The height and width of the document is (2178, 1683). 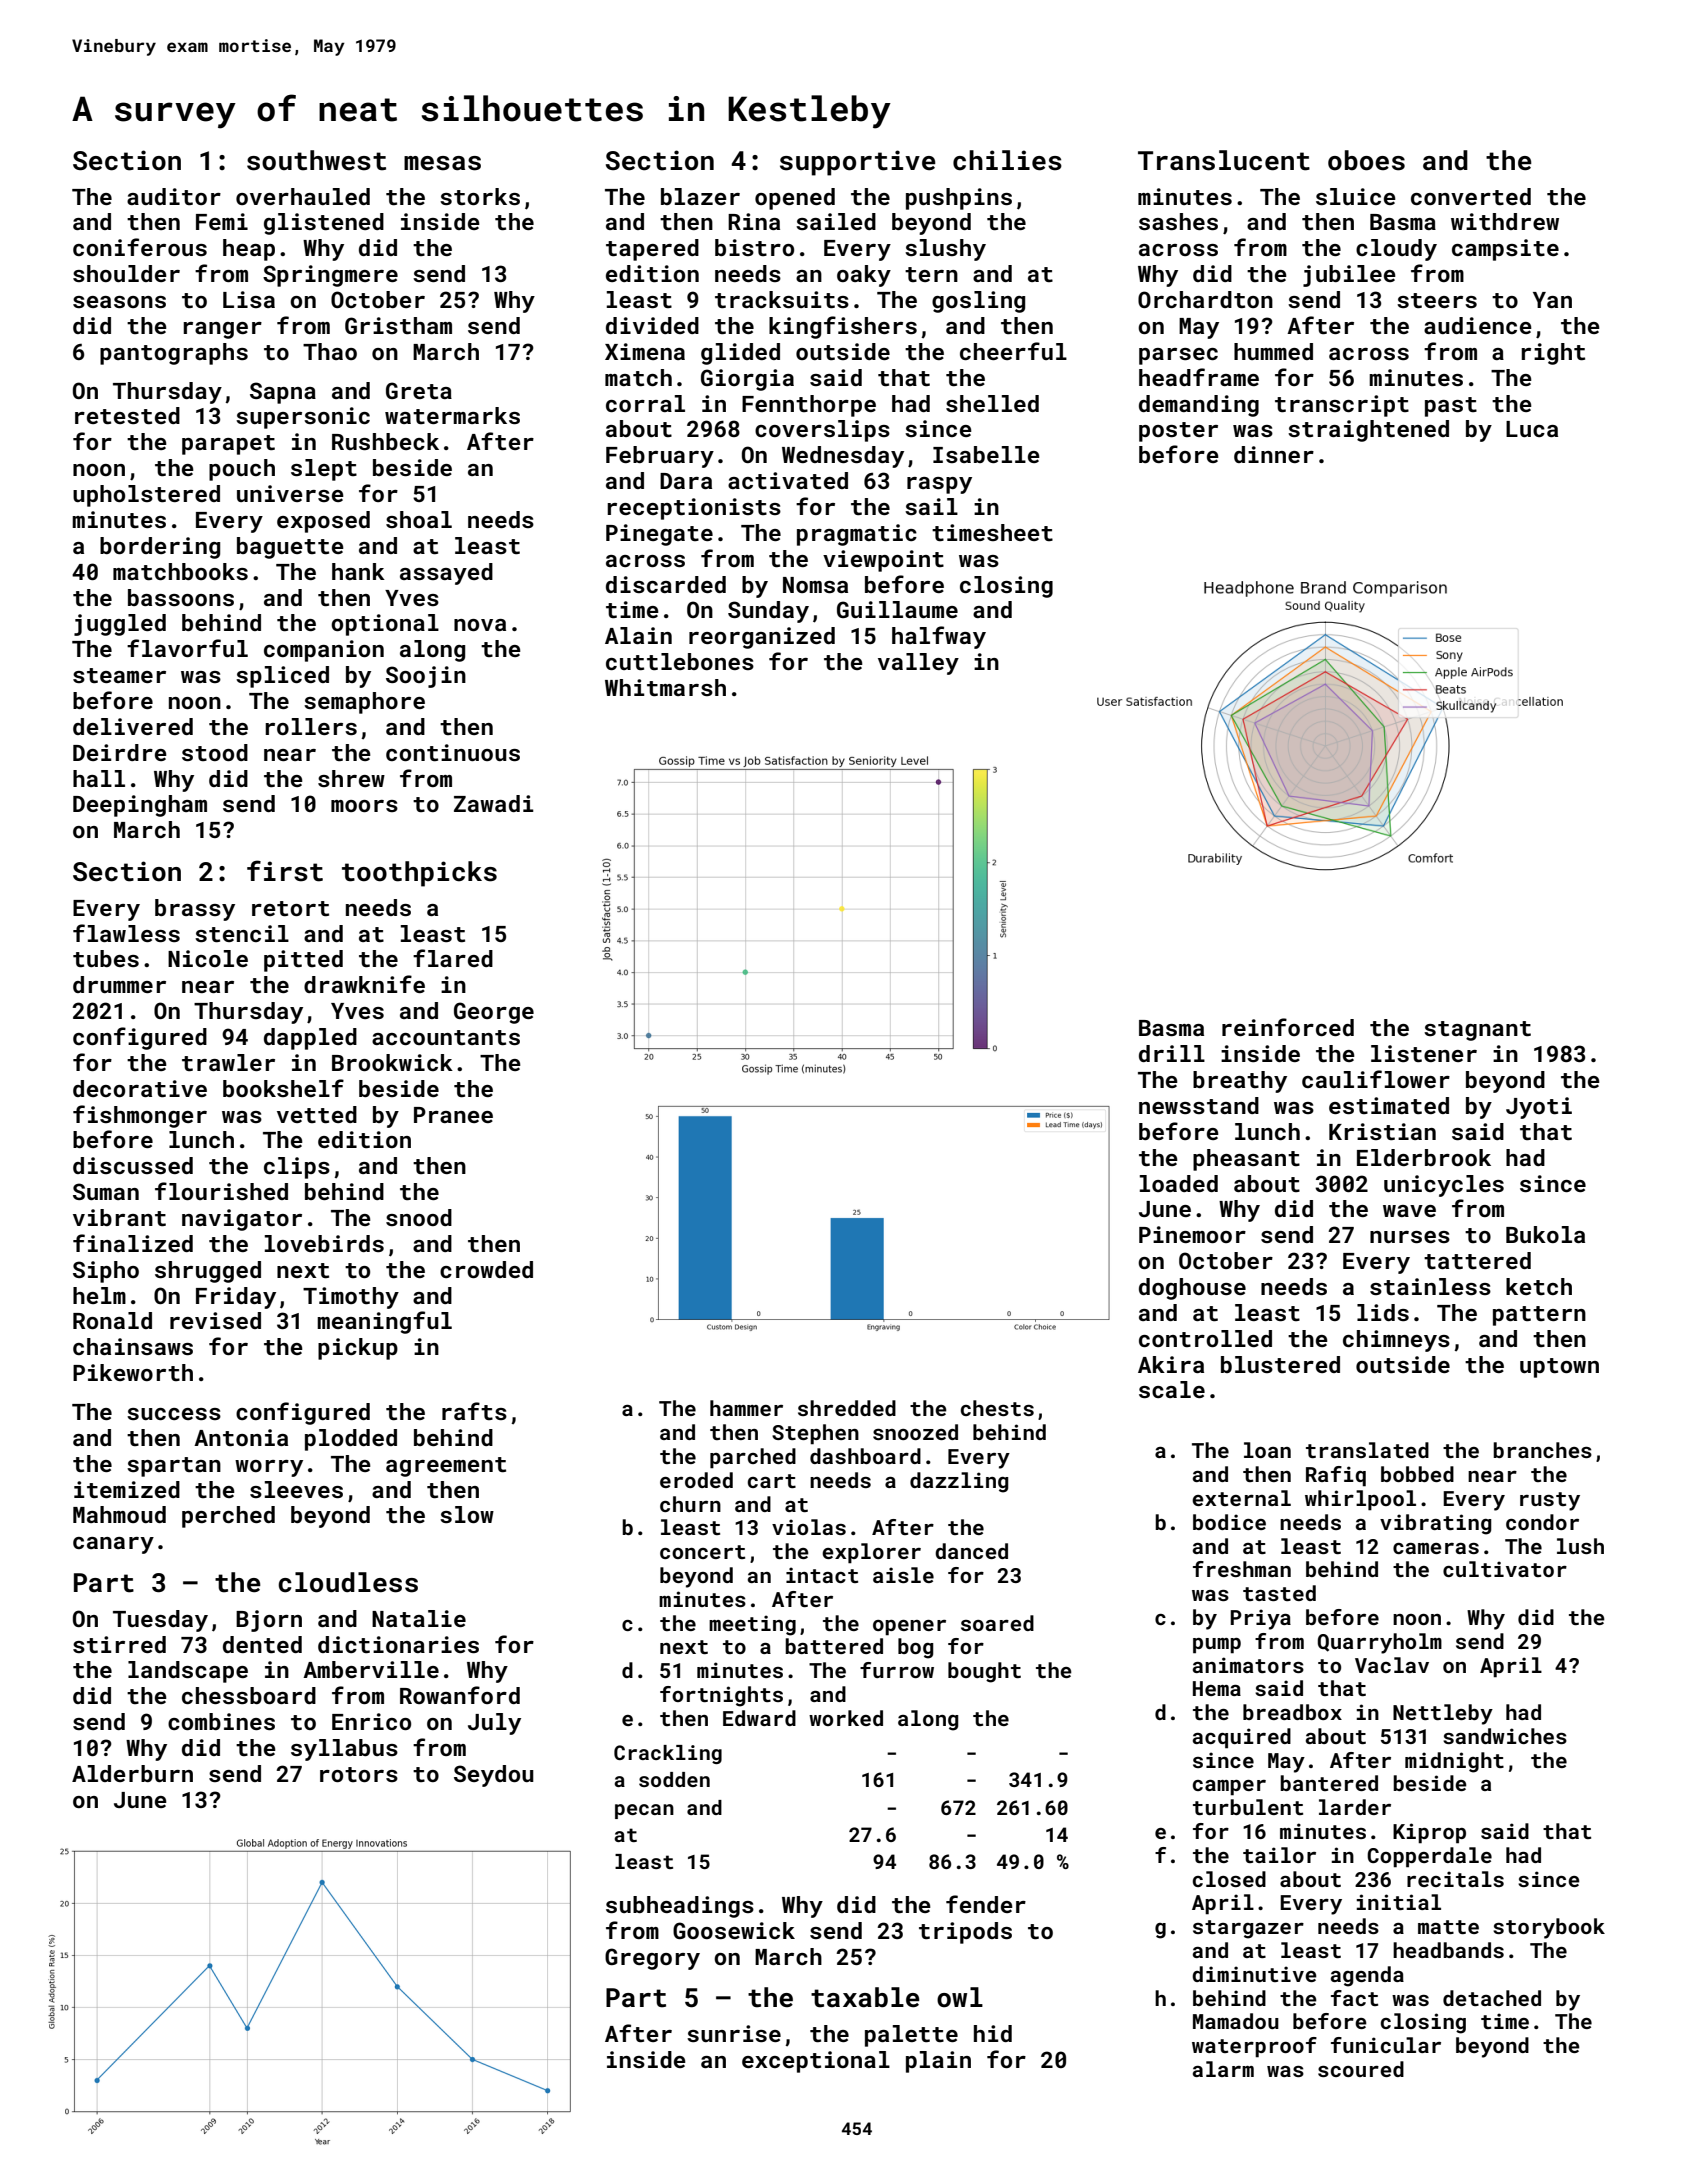 What do you see at coordinates (442, 163) in the document?
I see `mesas` at bounding box center [442, 163].
